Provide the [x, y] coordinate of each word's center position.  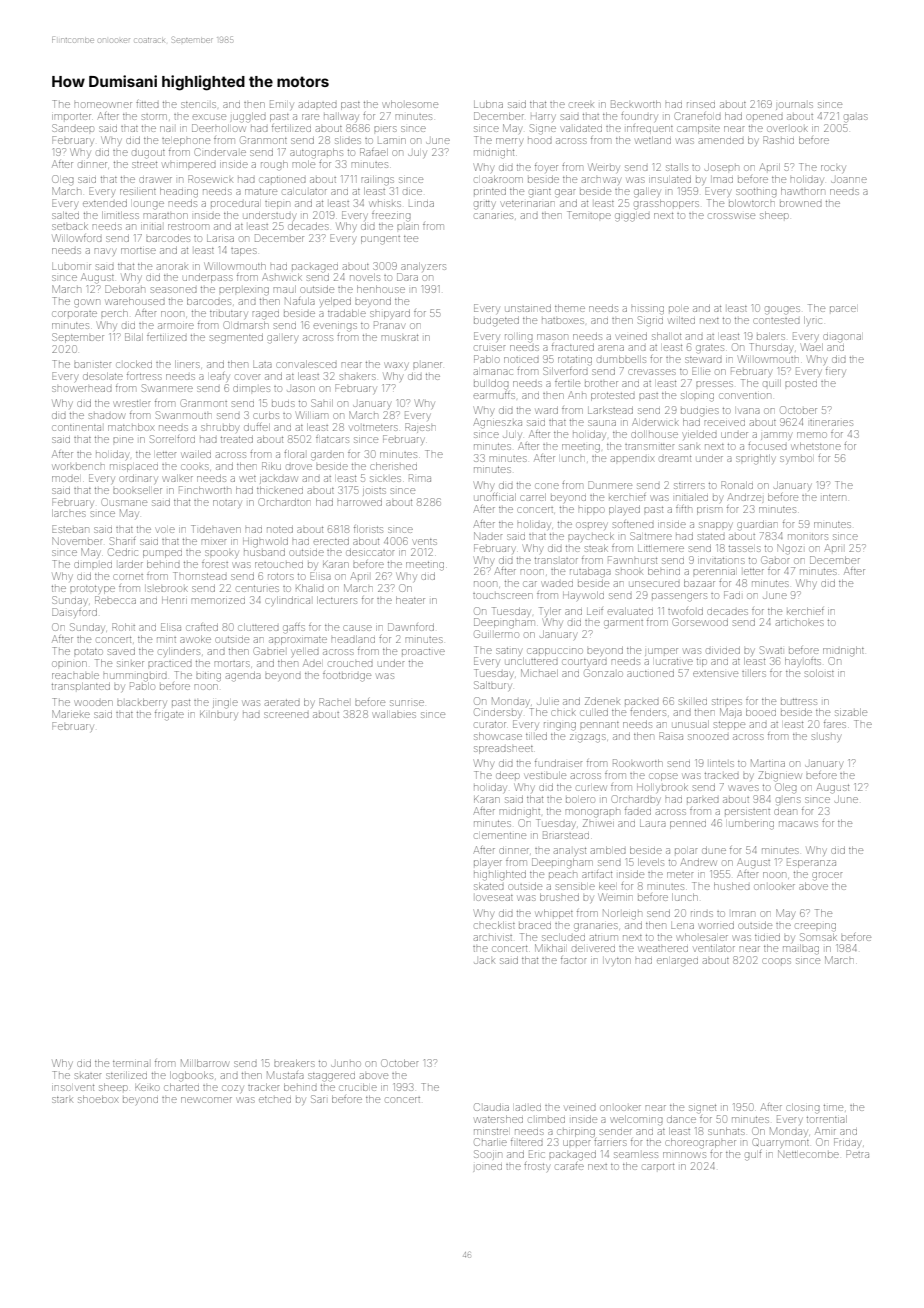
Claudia [491, 1107]
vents [425, 542]
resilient [138, 191]
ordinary [138, 479]
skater [88, 1076]
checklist [495, 925]
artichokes [800, 623]
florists [368, 529]
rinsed [701, 105]
